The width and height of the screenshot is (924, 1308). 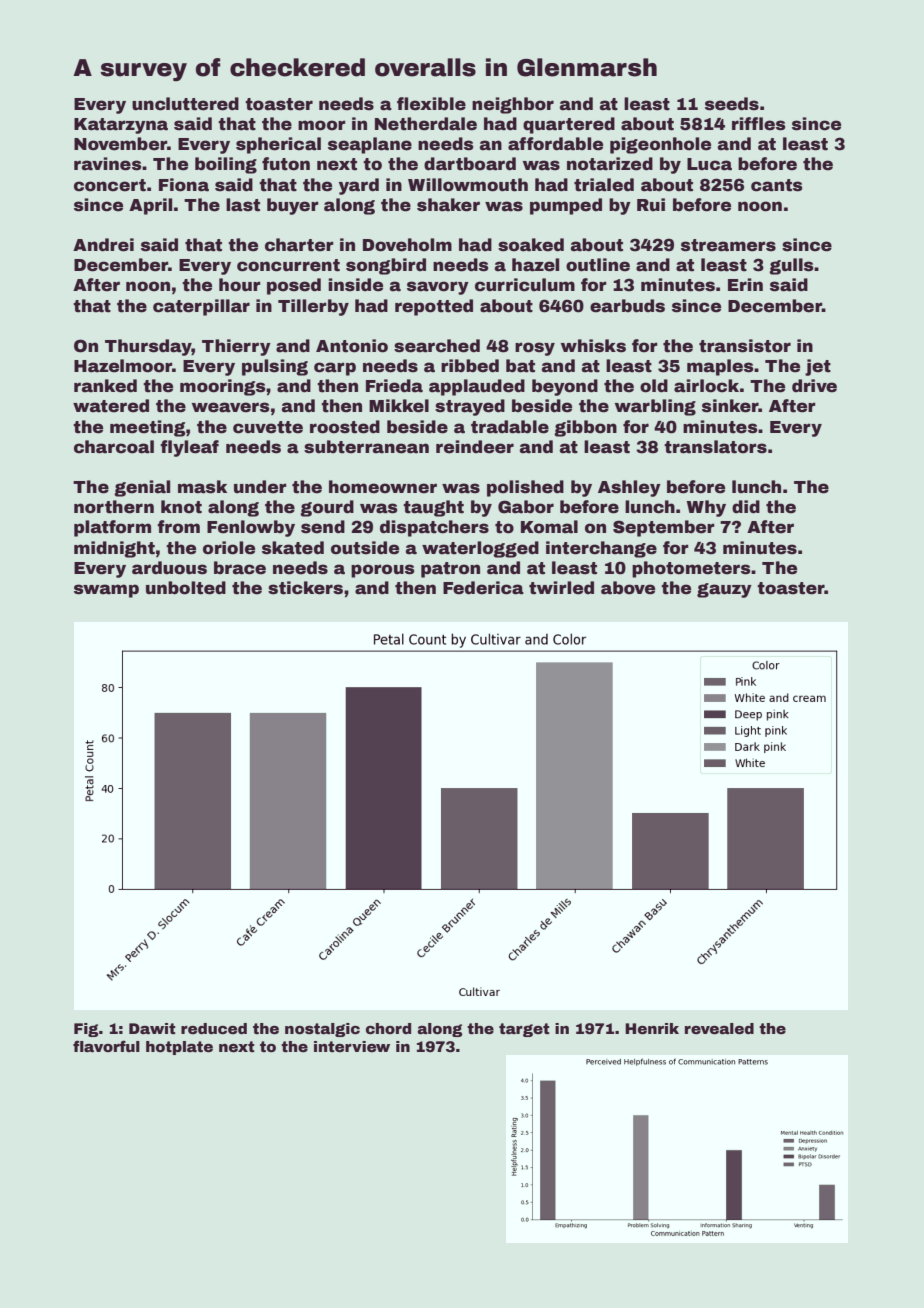 What do you see at coordinates (322, 1030) in the screenshot?
I see `nostalgic` at bounding box center [322, 1030].
